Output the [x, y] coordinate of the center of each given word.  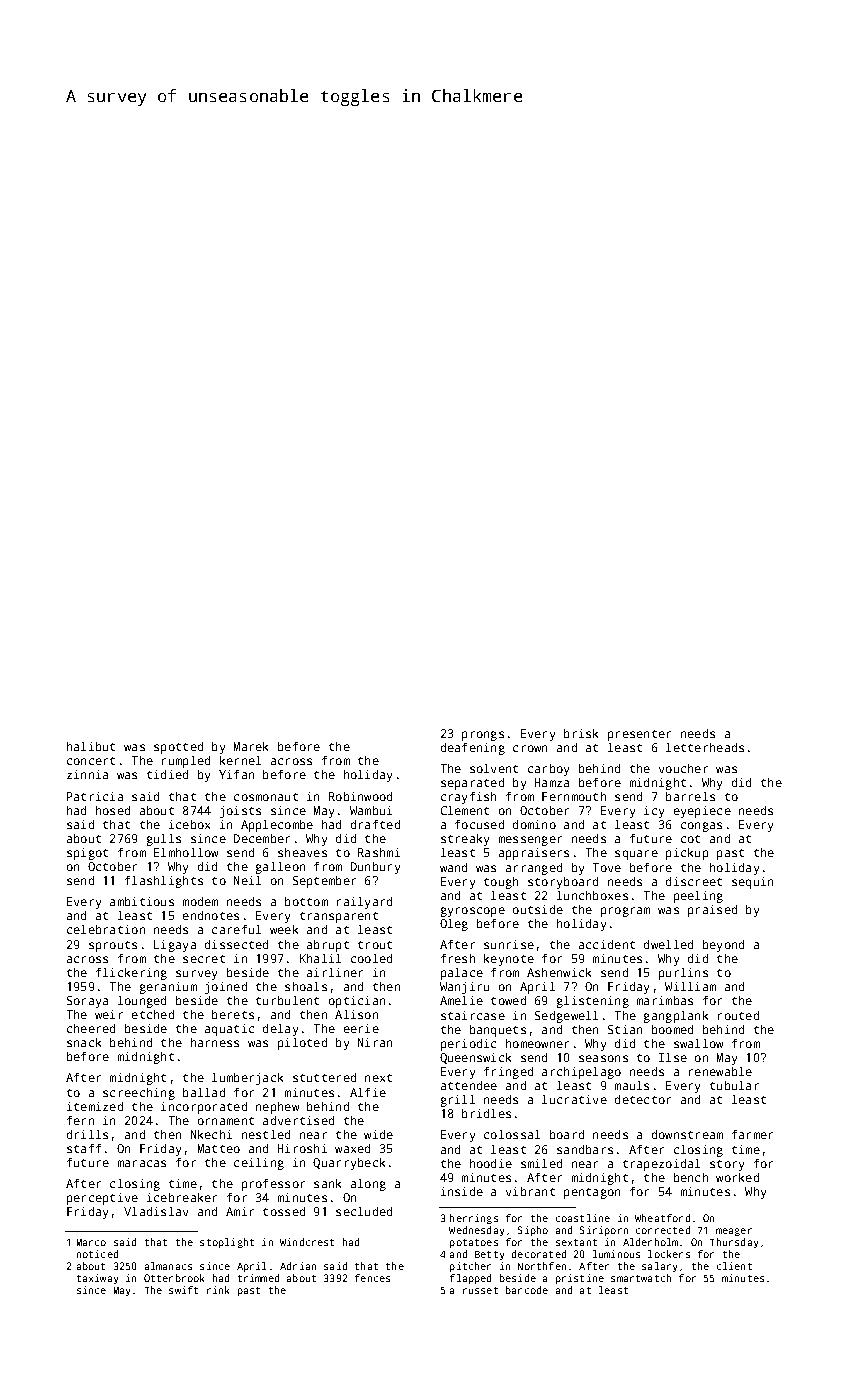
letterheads [705, 747]
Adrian [298, 1266]
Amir [240, 1211]
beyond [723, 946]
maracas [142, 1163]
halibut [91, 746]
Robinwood [360, 796]
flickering [131, 974]
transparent [339, 917]
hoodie [491, 1163]
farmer [752, 1134]
